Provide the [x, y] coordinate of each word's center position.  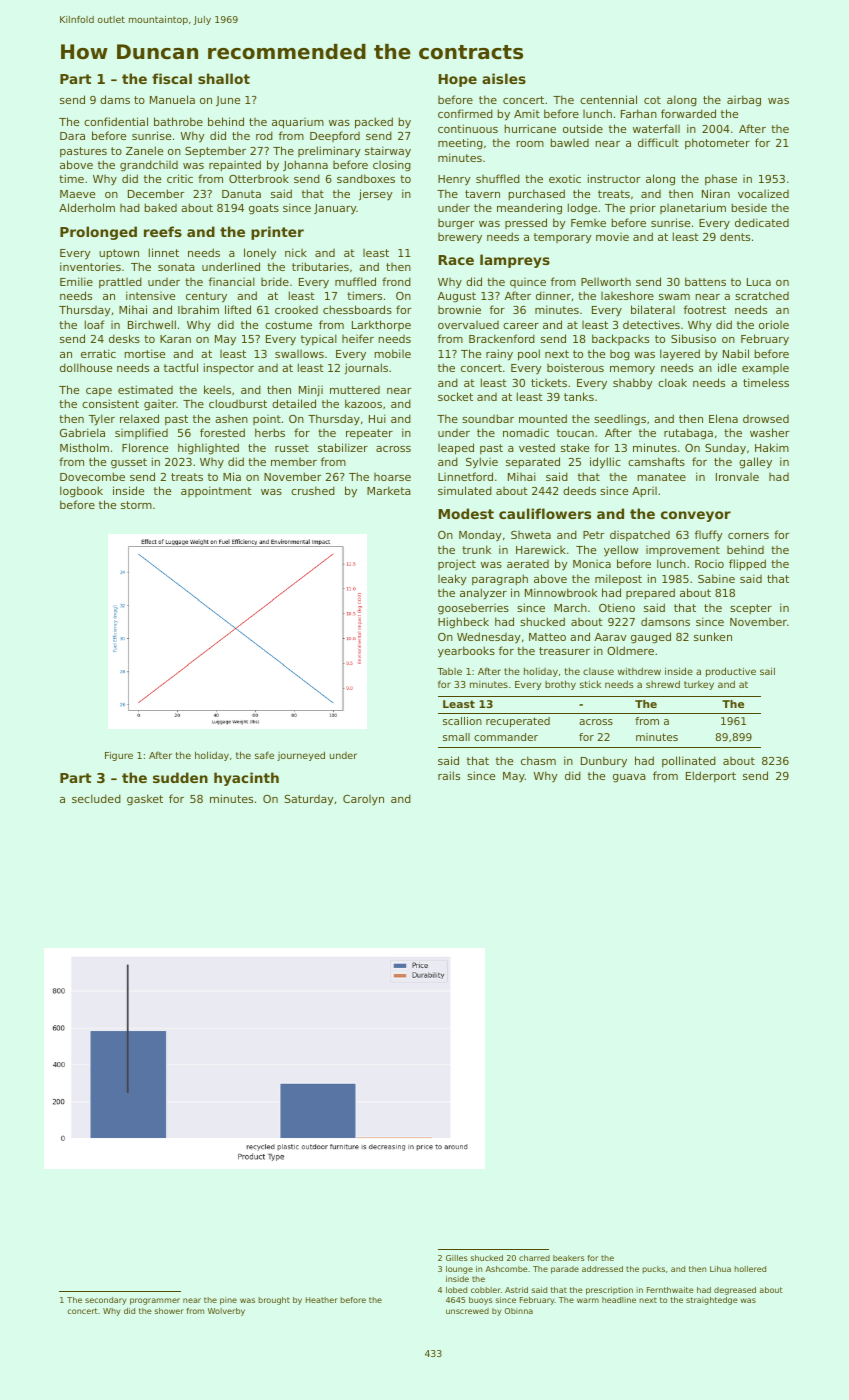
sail [767, 671]
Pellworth [606, 282]
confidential [116, 121]
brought [274, 1301]
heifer [358, 338]
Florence [145, 447]
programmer [155, 1301]
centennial [608, 99]
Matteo [547, 637]
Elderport [711, 776]
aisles [504, 78]
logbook [81, 492]
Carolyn [363, 800]
